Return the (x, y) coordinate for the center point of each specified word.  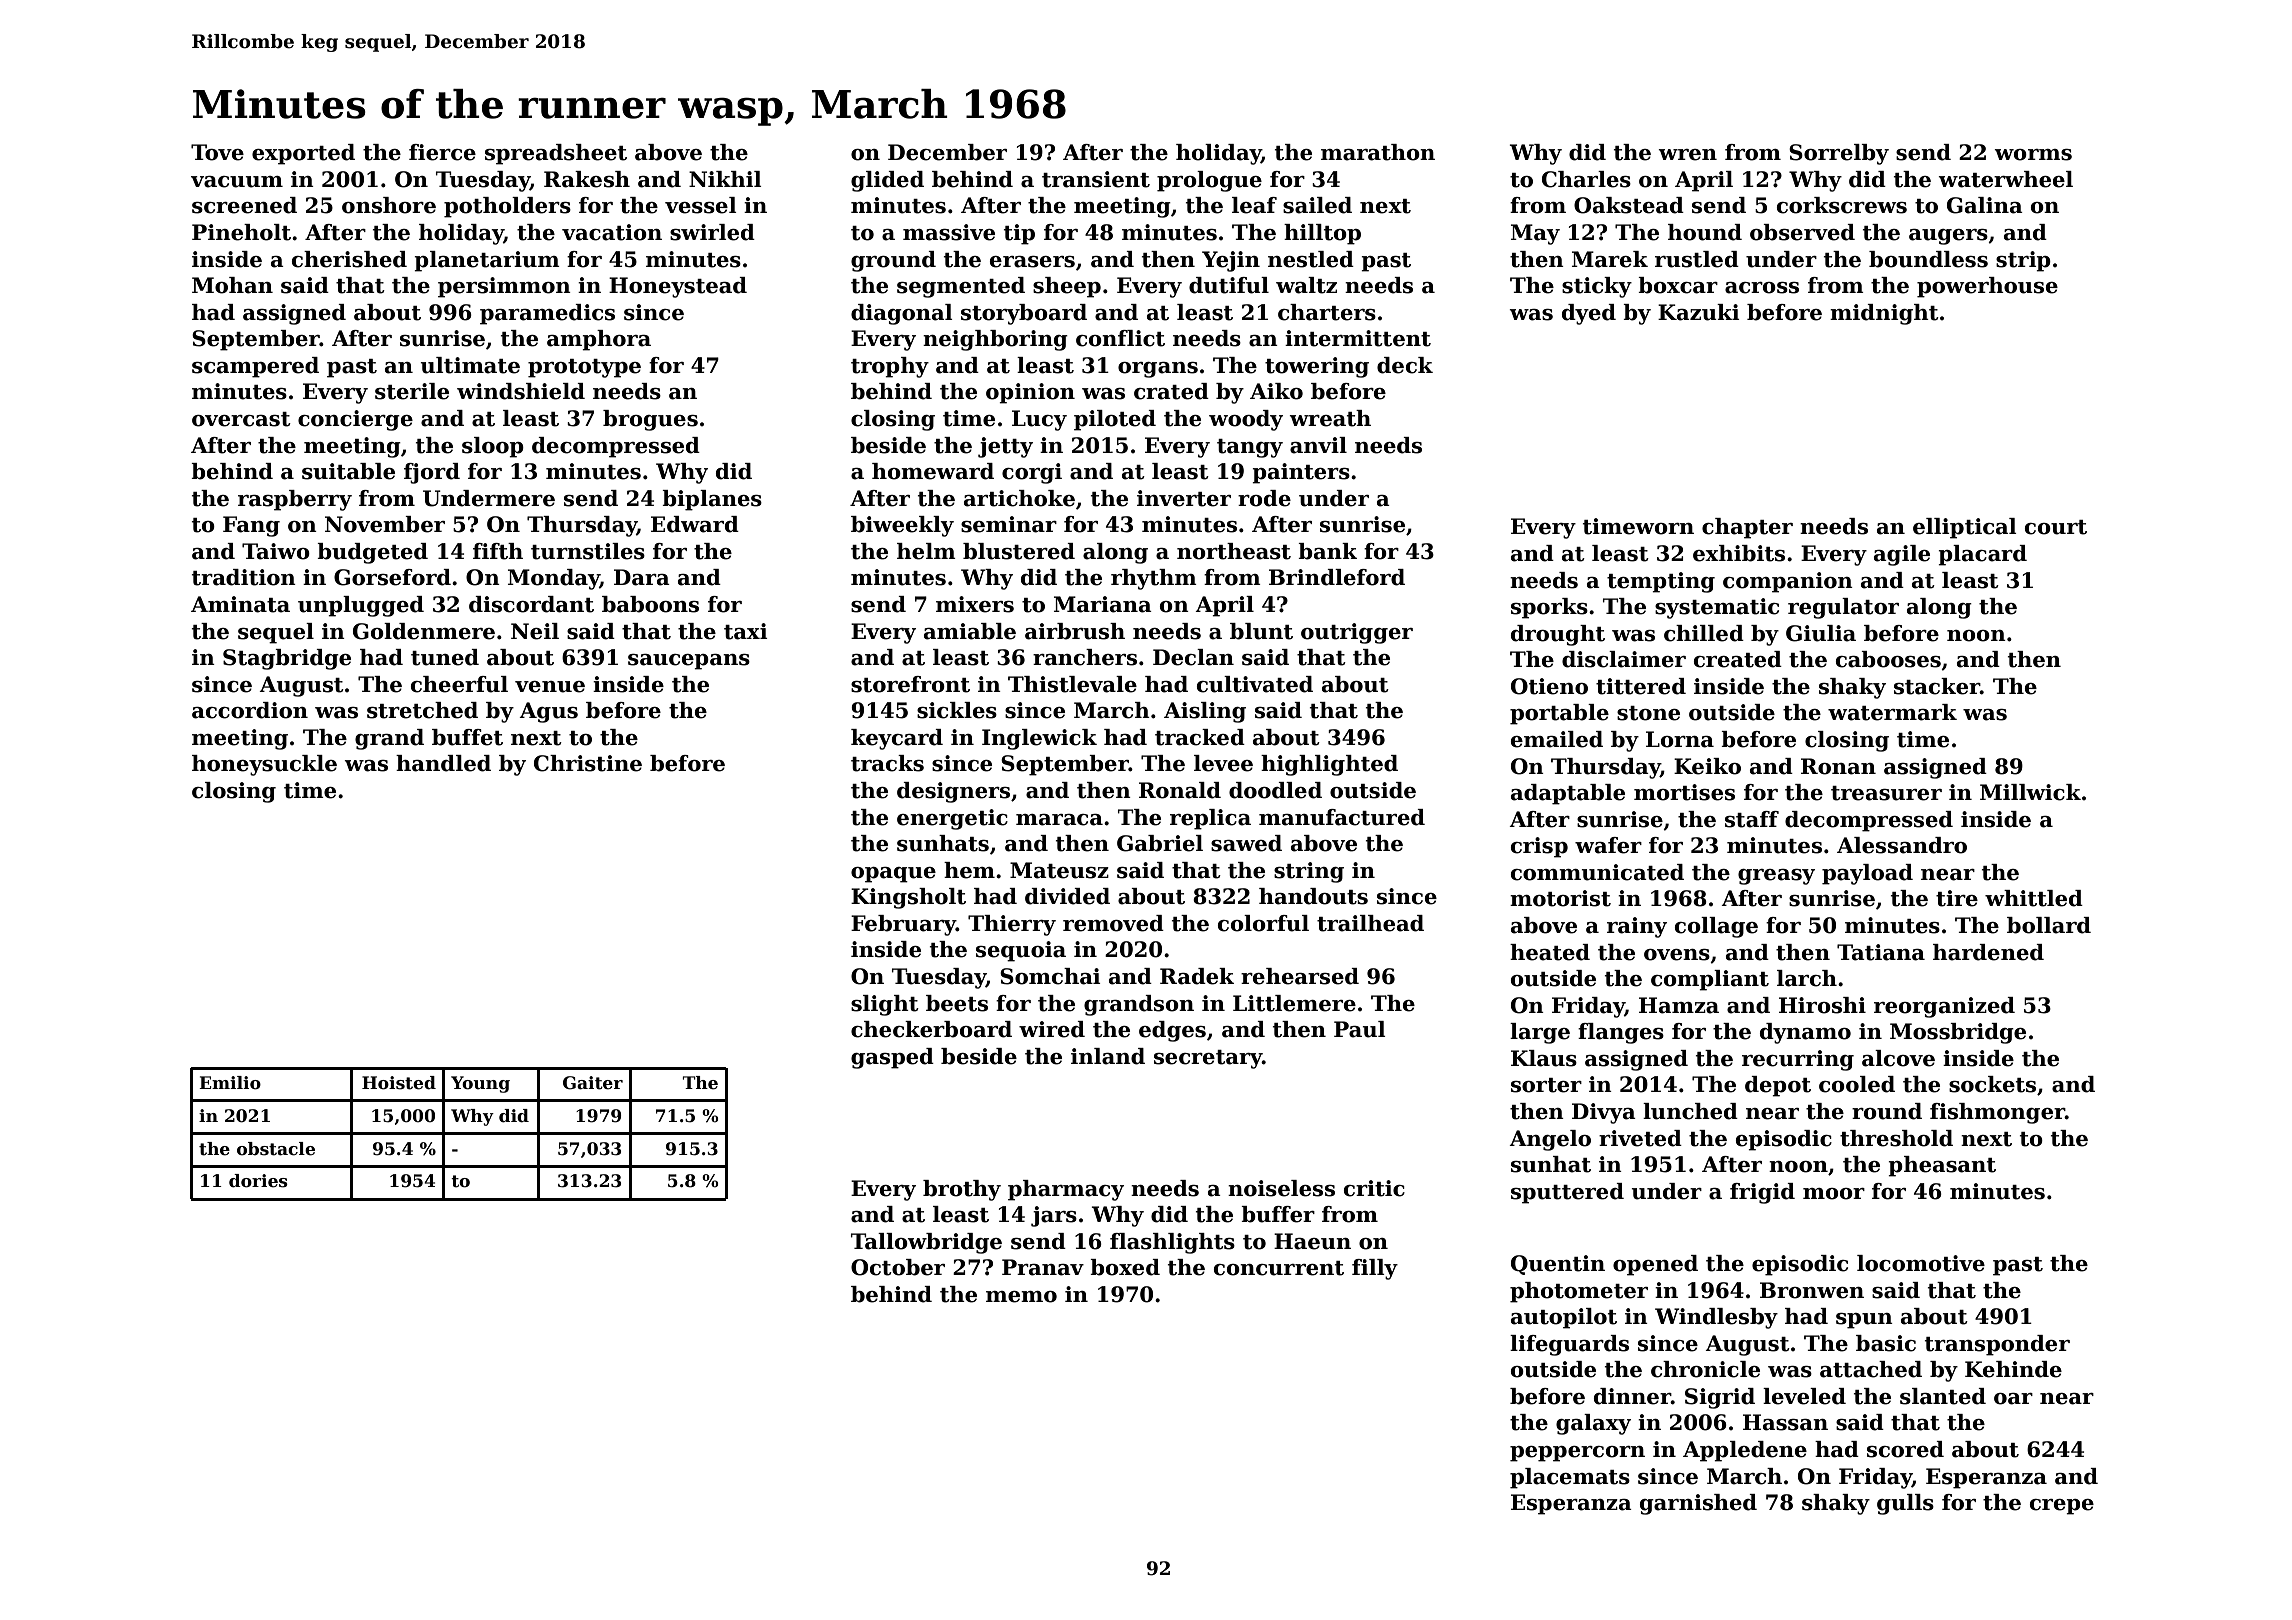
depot (1778, 1086)
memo (1021, 1297)
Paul (1360, 1029)
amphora (599, 340)
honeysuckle (264, 765)
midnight (1884, 314)
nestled (1311, 259)
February (903, 925)
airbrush (1075, 631)
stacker (1937, 686)
